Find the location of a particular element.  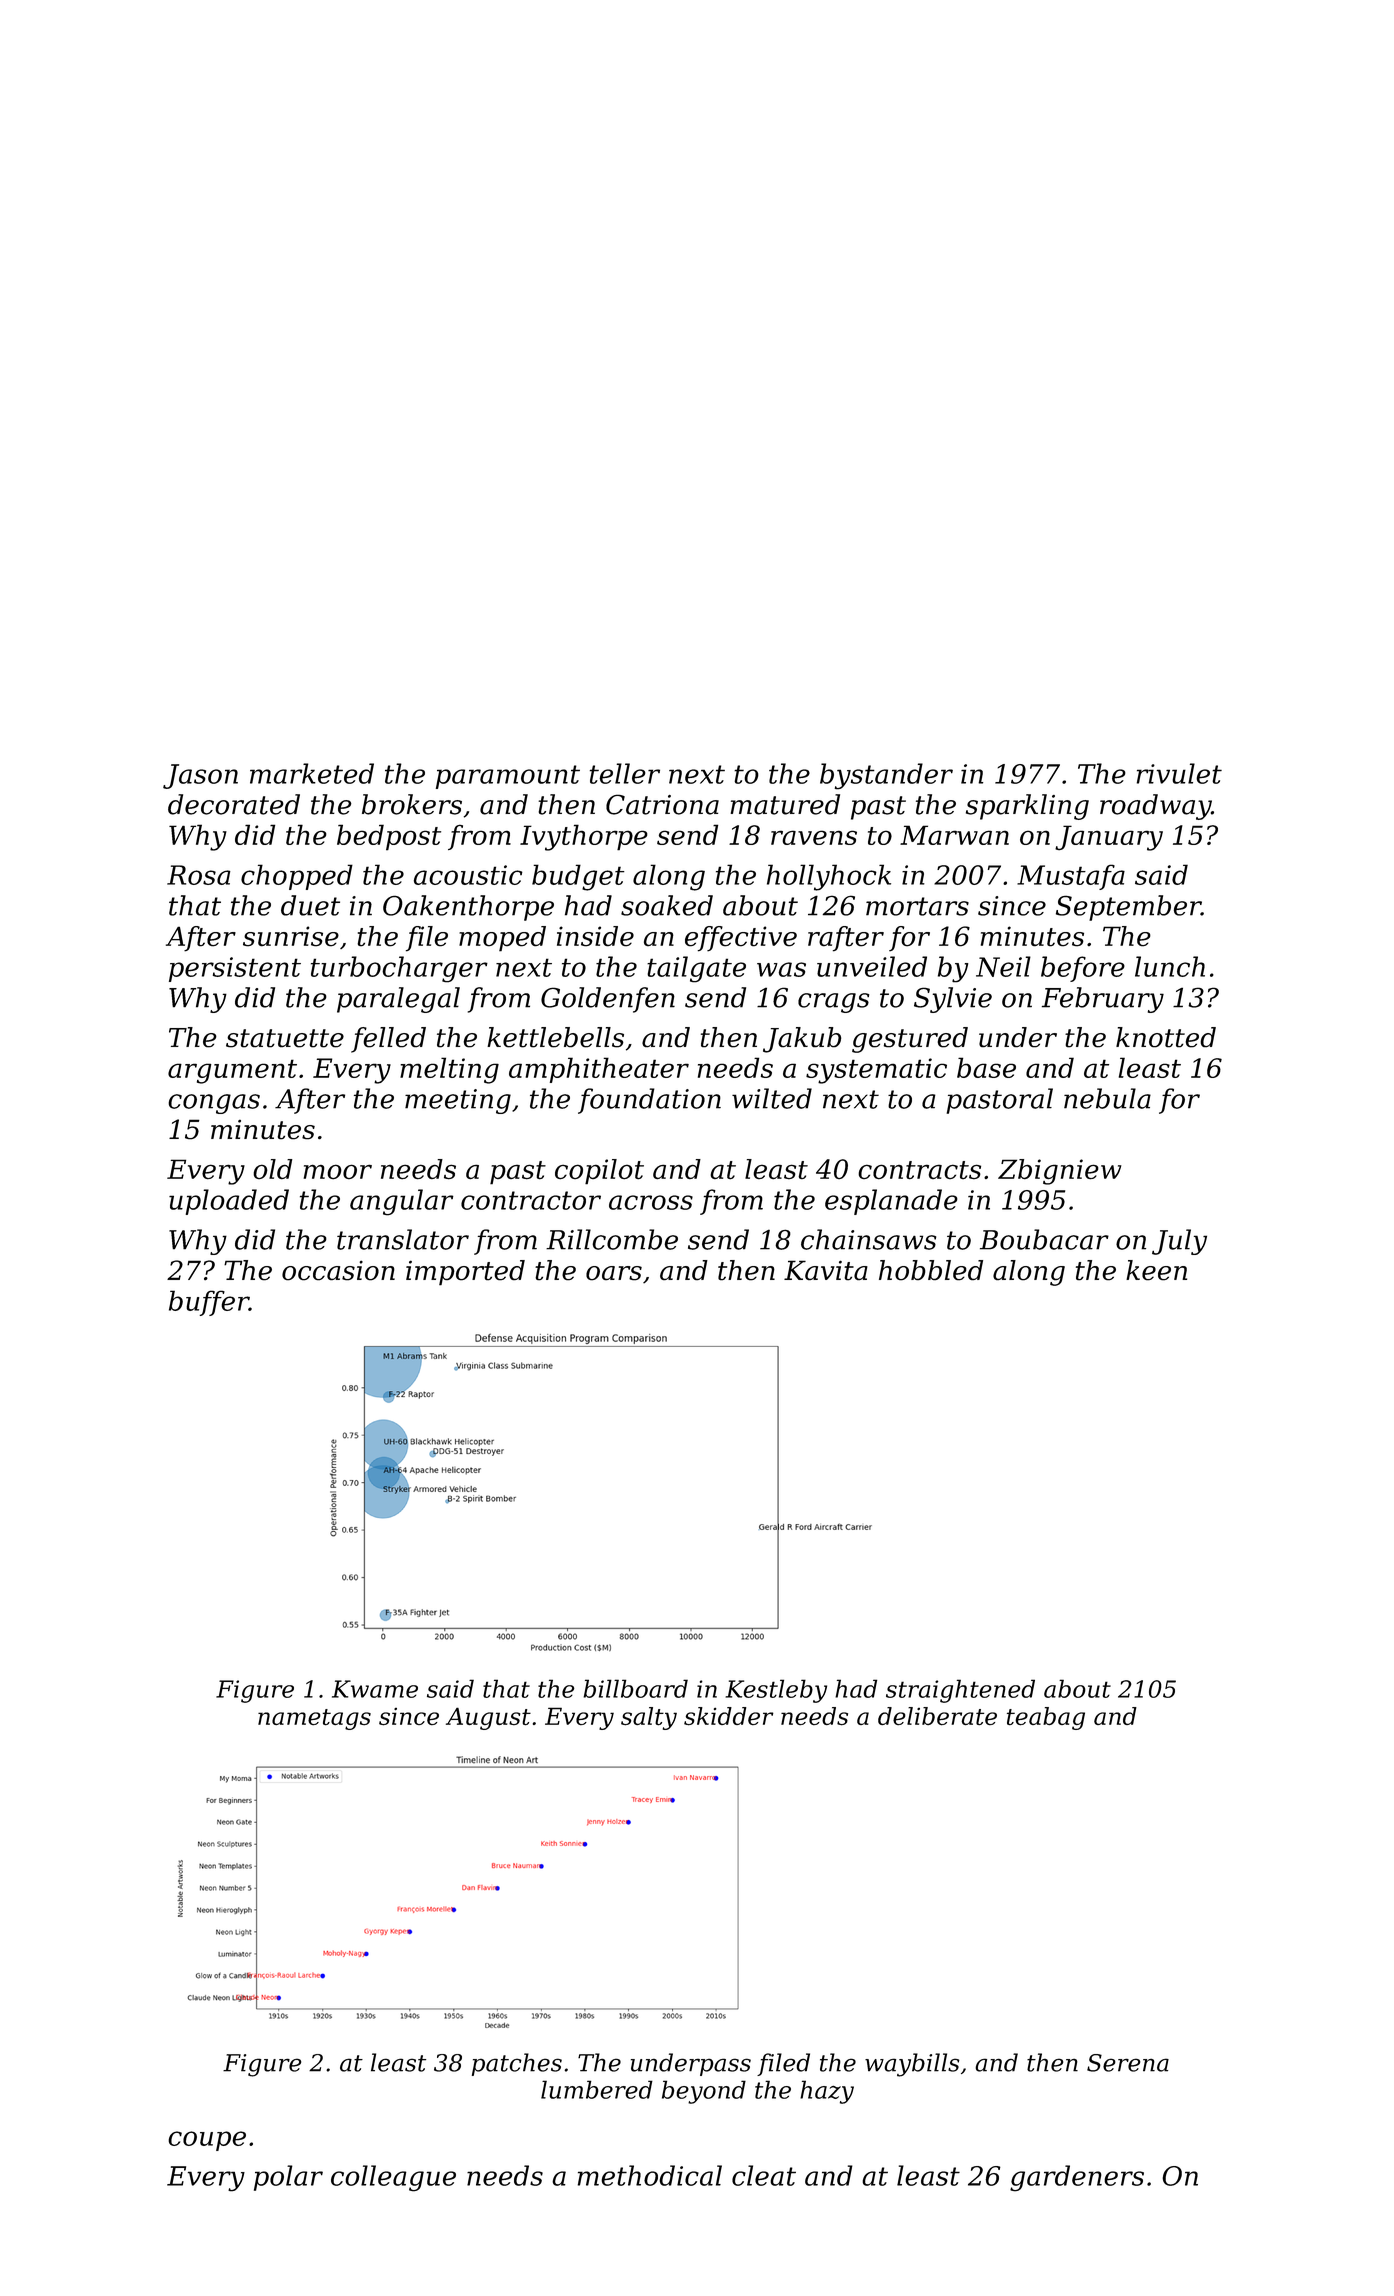

salty is located at coordinates (649, 1718).
